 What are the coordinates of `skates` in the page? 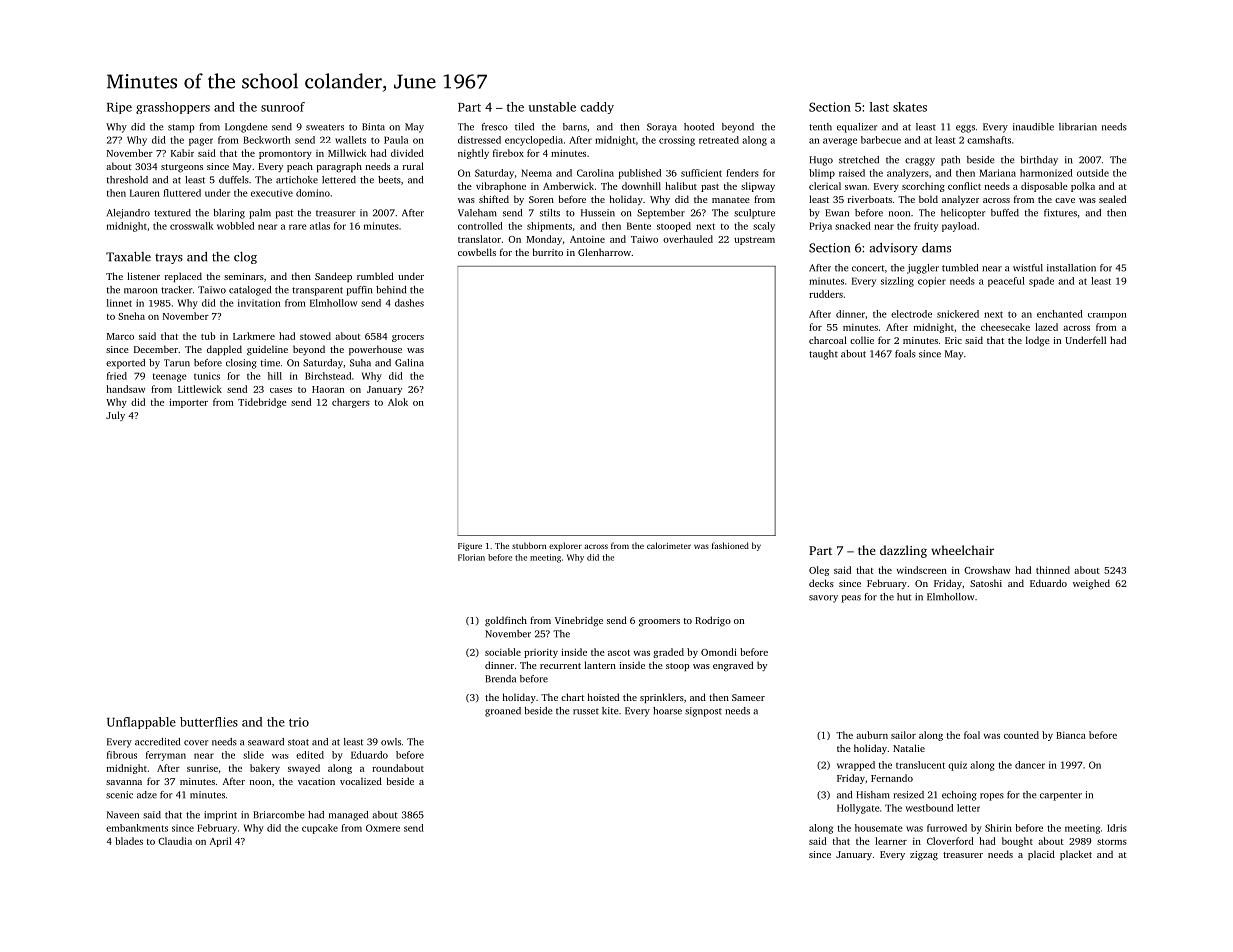 It's located at (910, 107).
